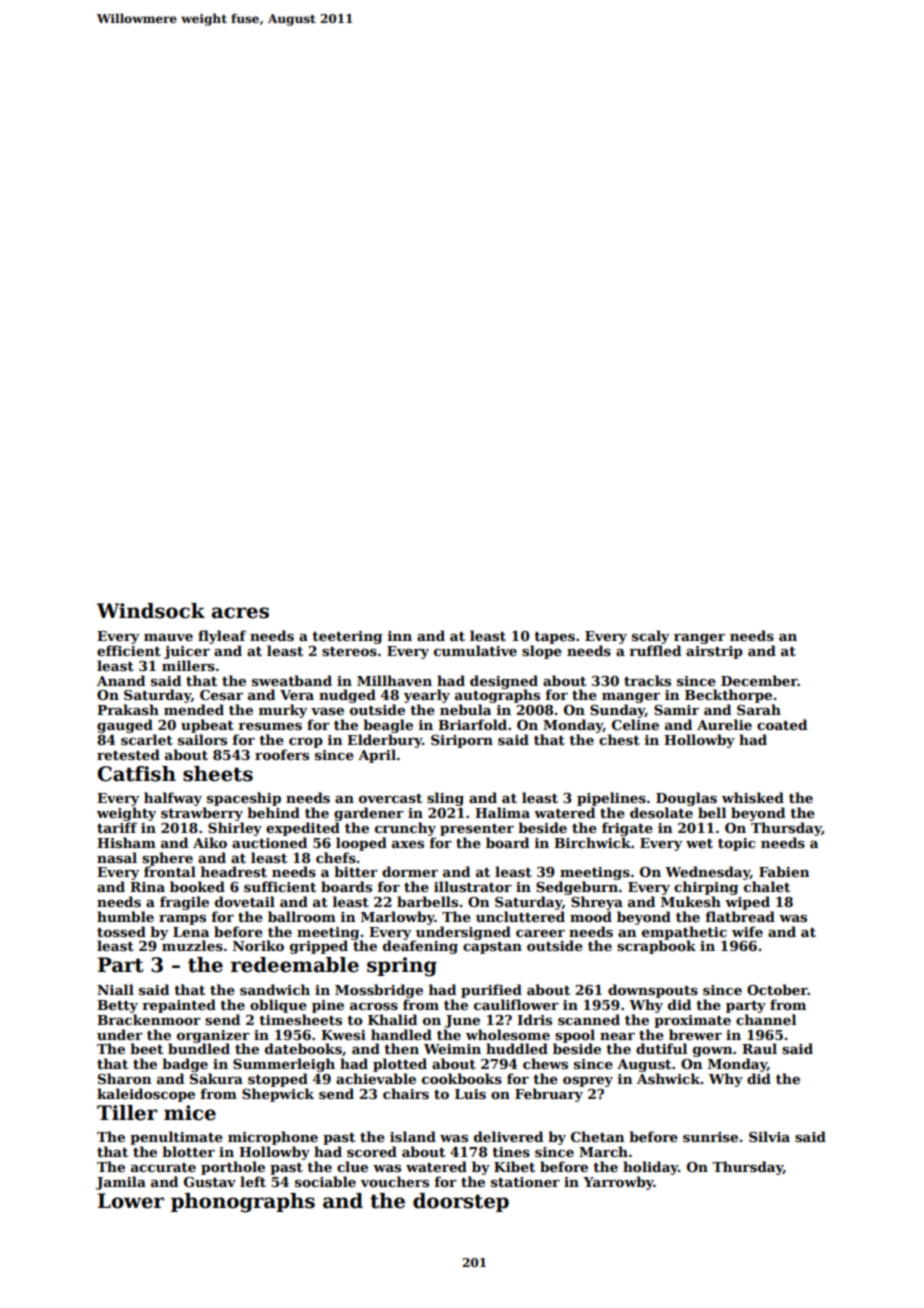 This image has height=1308, width=924. Describe the element at coordinates (676, 710) in the image. I see `Samir` at that location.
